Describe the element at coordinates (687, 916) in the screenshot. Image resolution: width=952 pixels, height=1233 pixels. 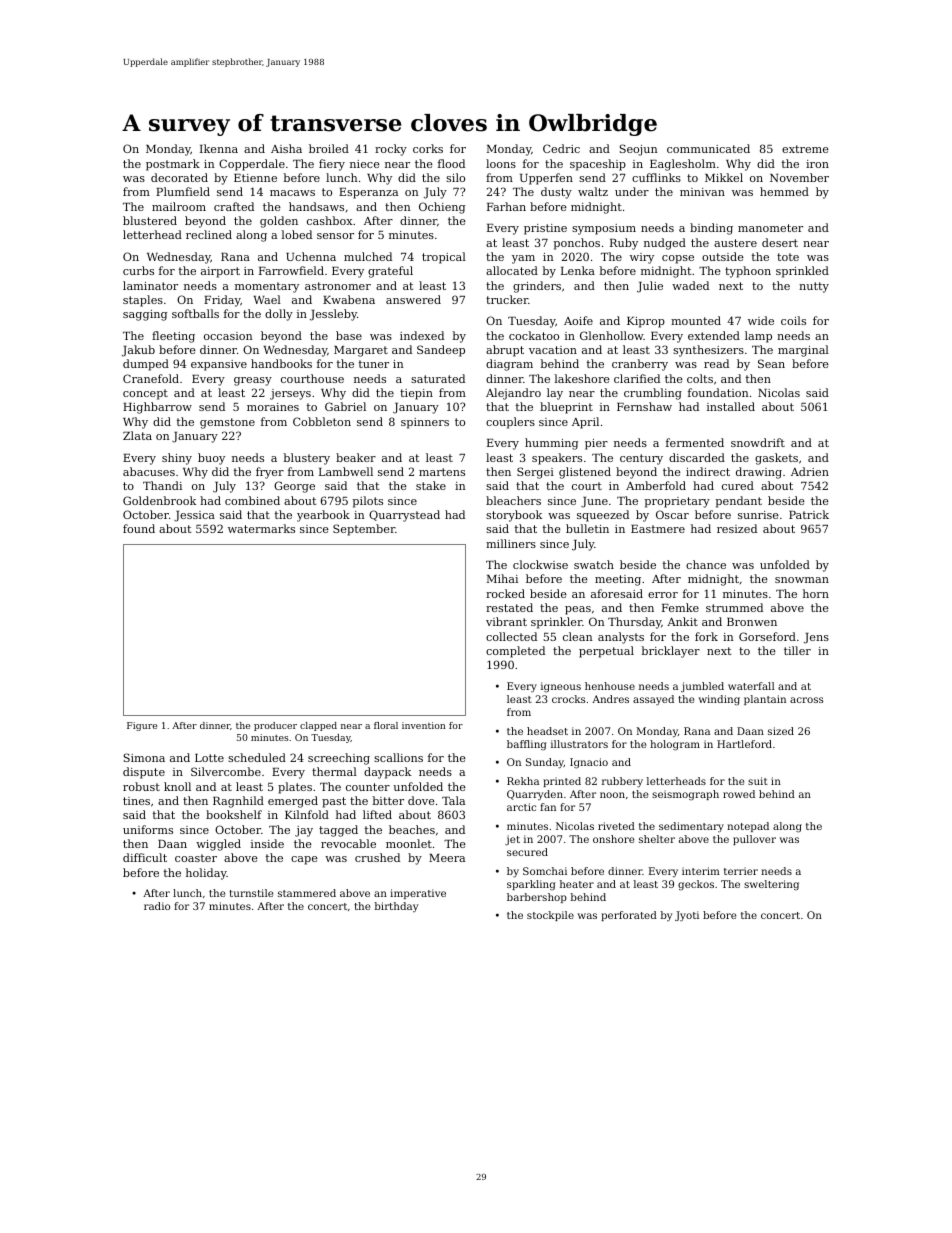
I see `Jyoti` at that location.
